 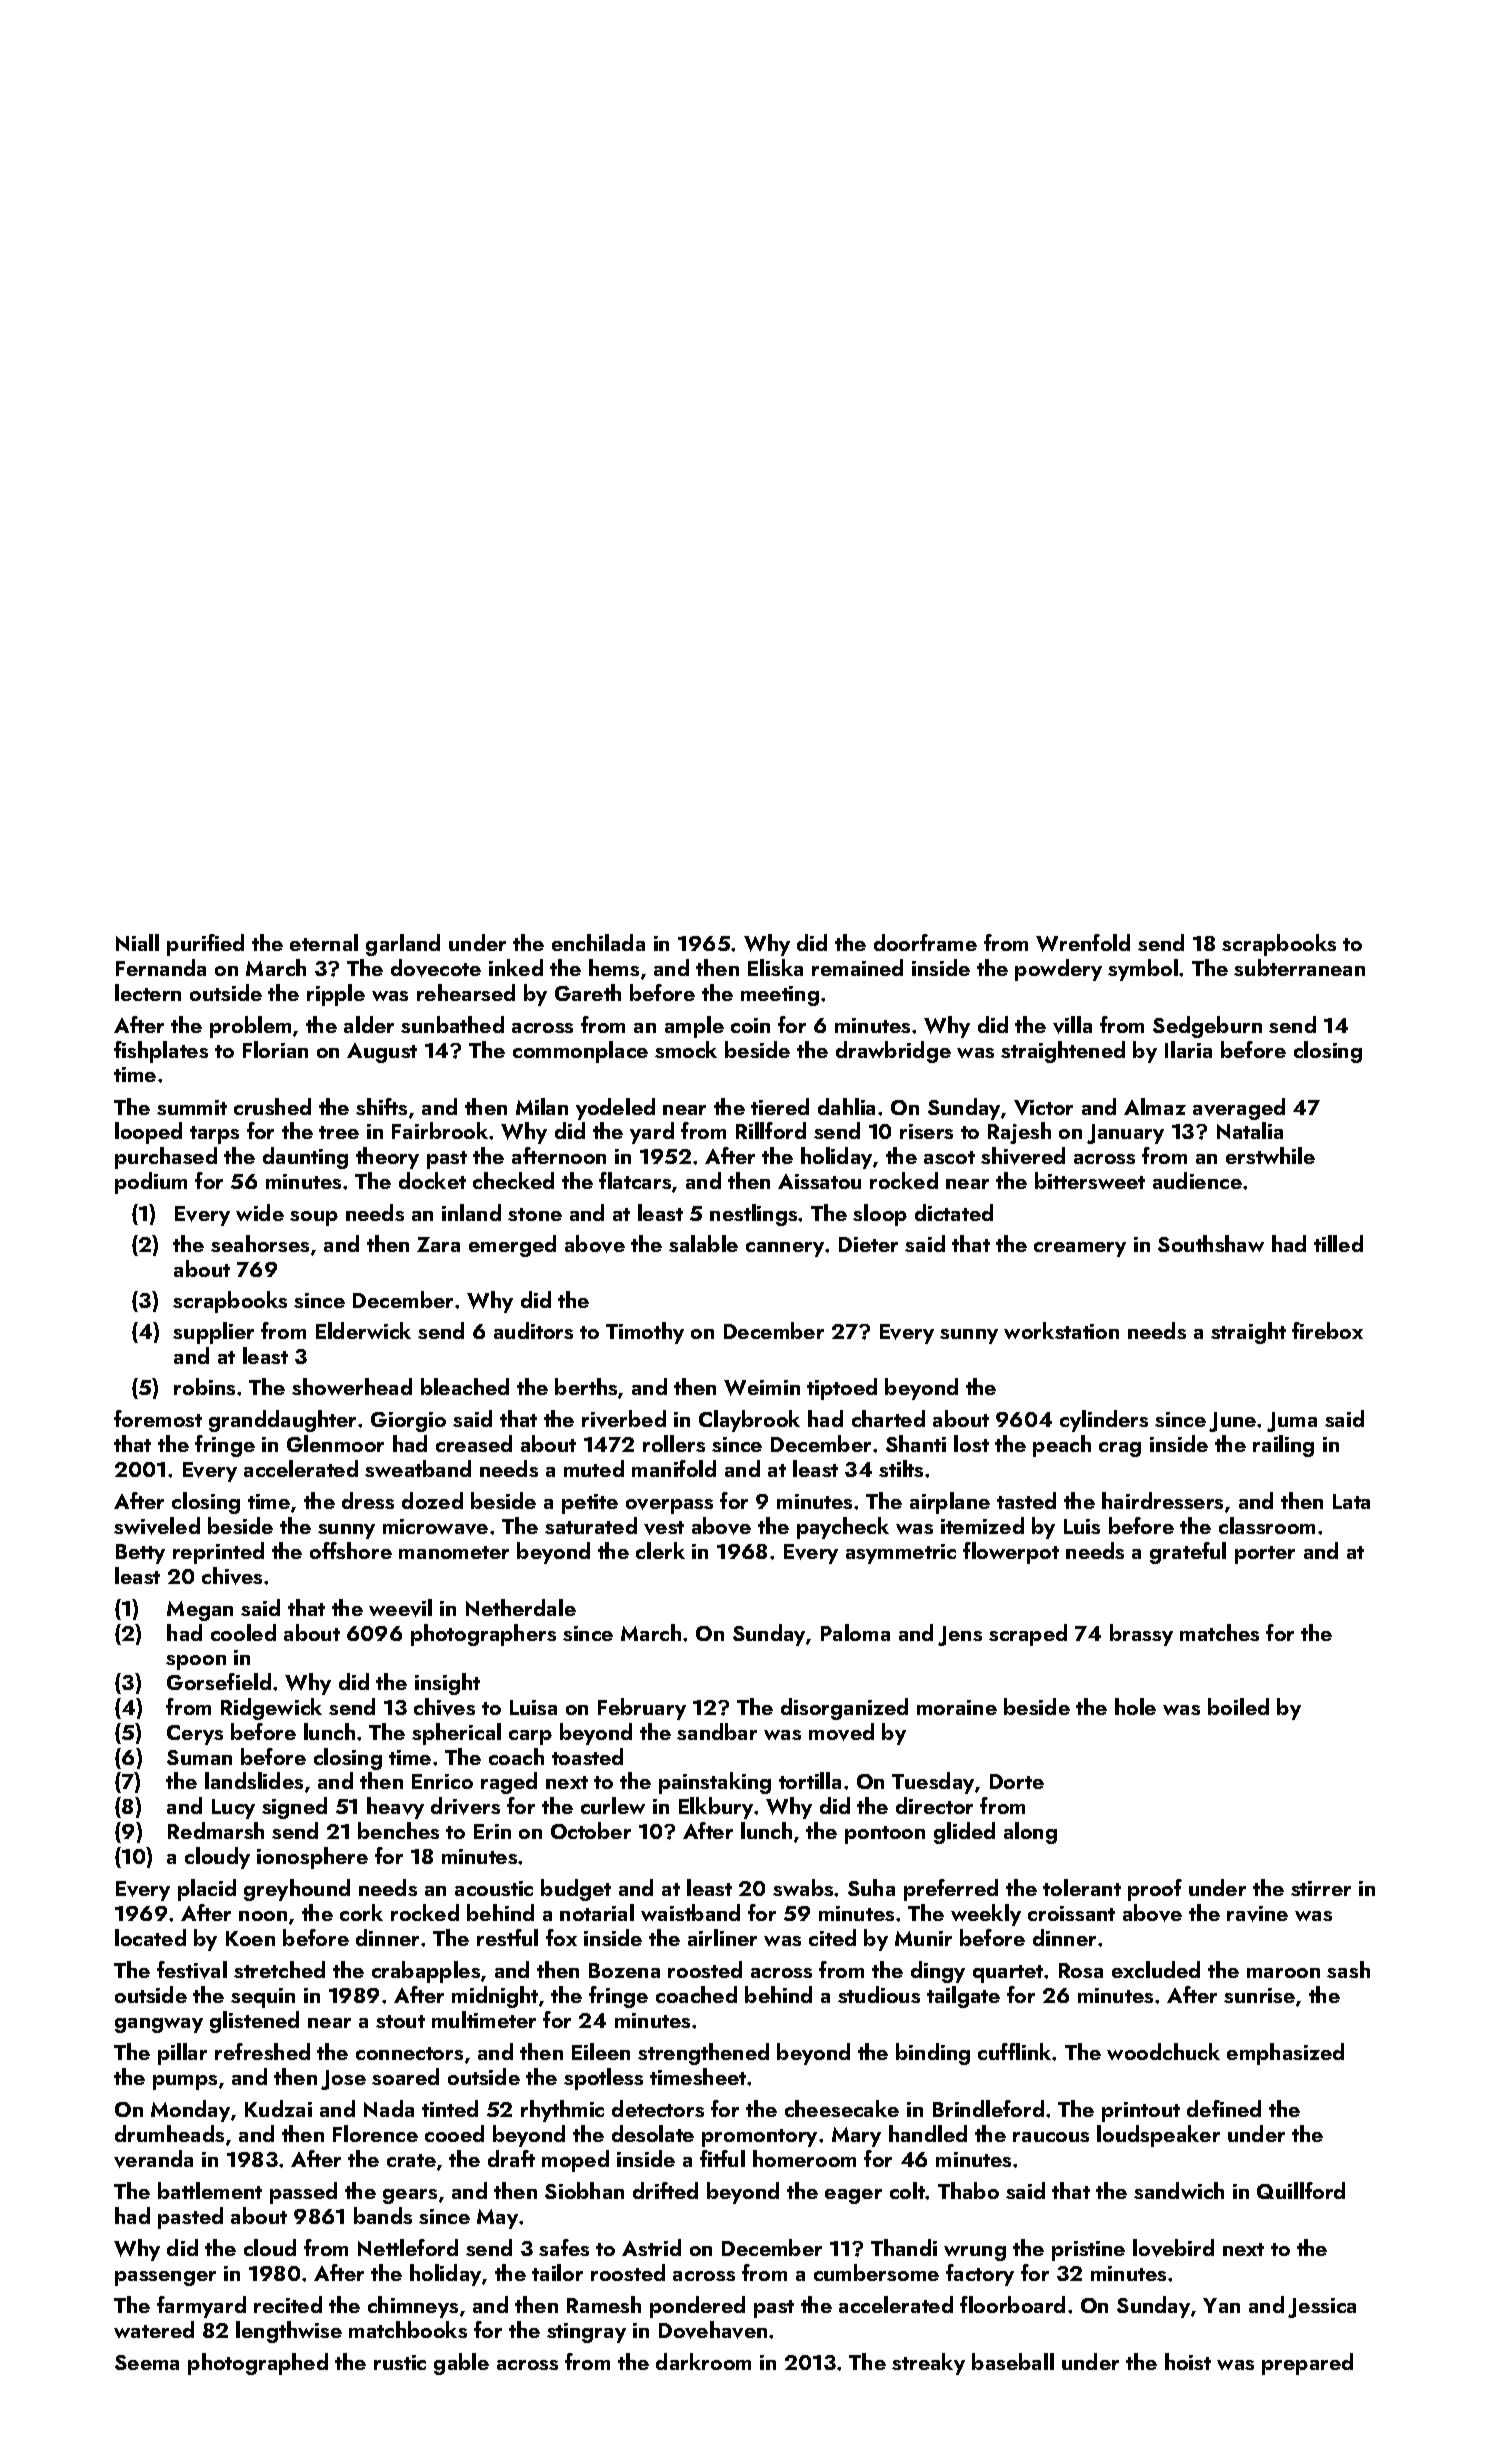 What do you see at coordinates (722, 1937) in the screenshot?
I see `airliner` at bounding box center [722, 1937].
